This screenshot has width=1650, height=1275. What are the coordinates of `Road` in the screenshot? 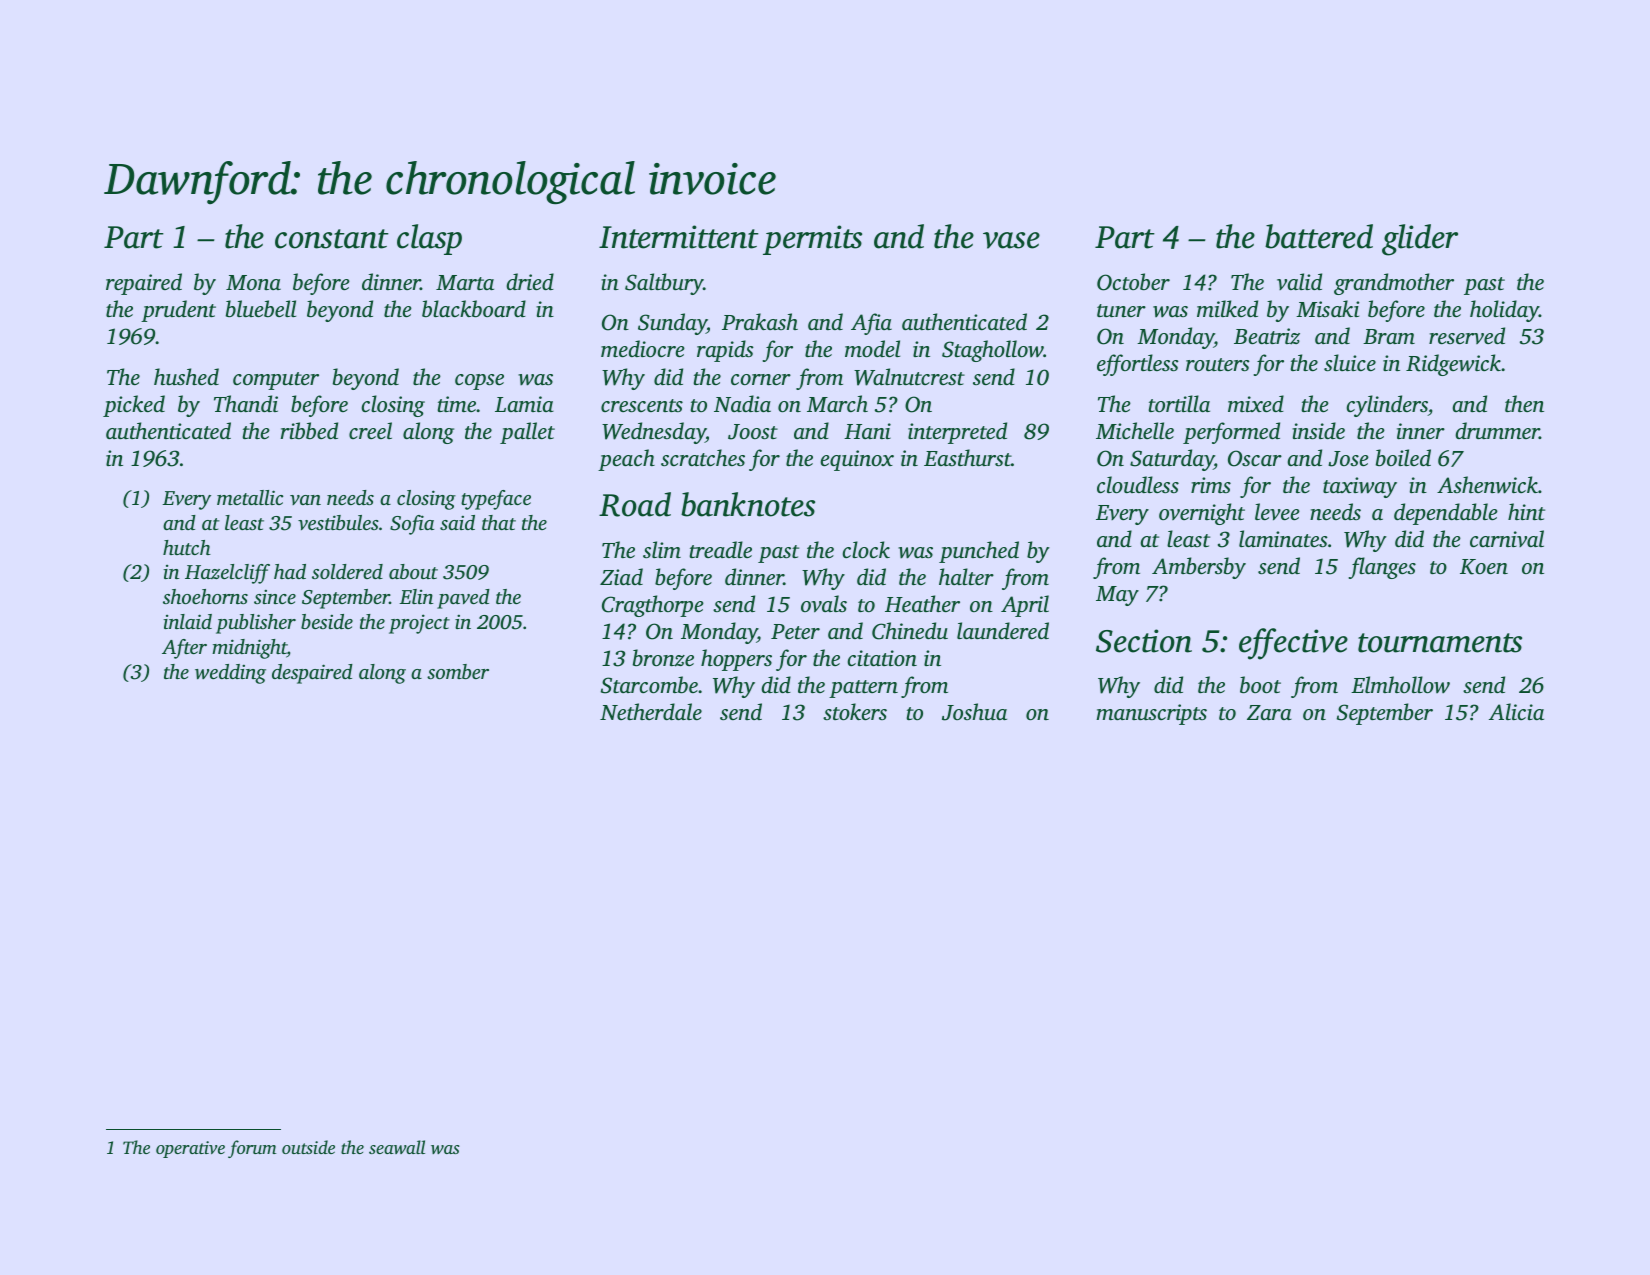 It's located at (635, 504).
